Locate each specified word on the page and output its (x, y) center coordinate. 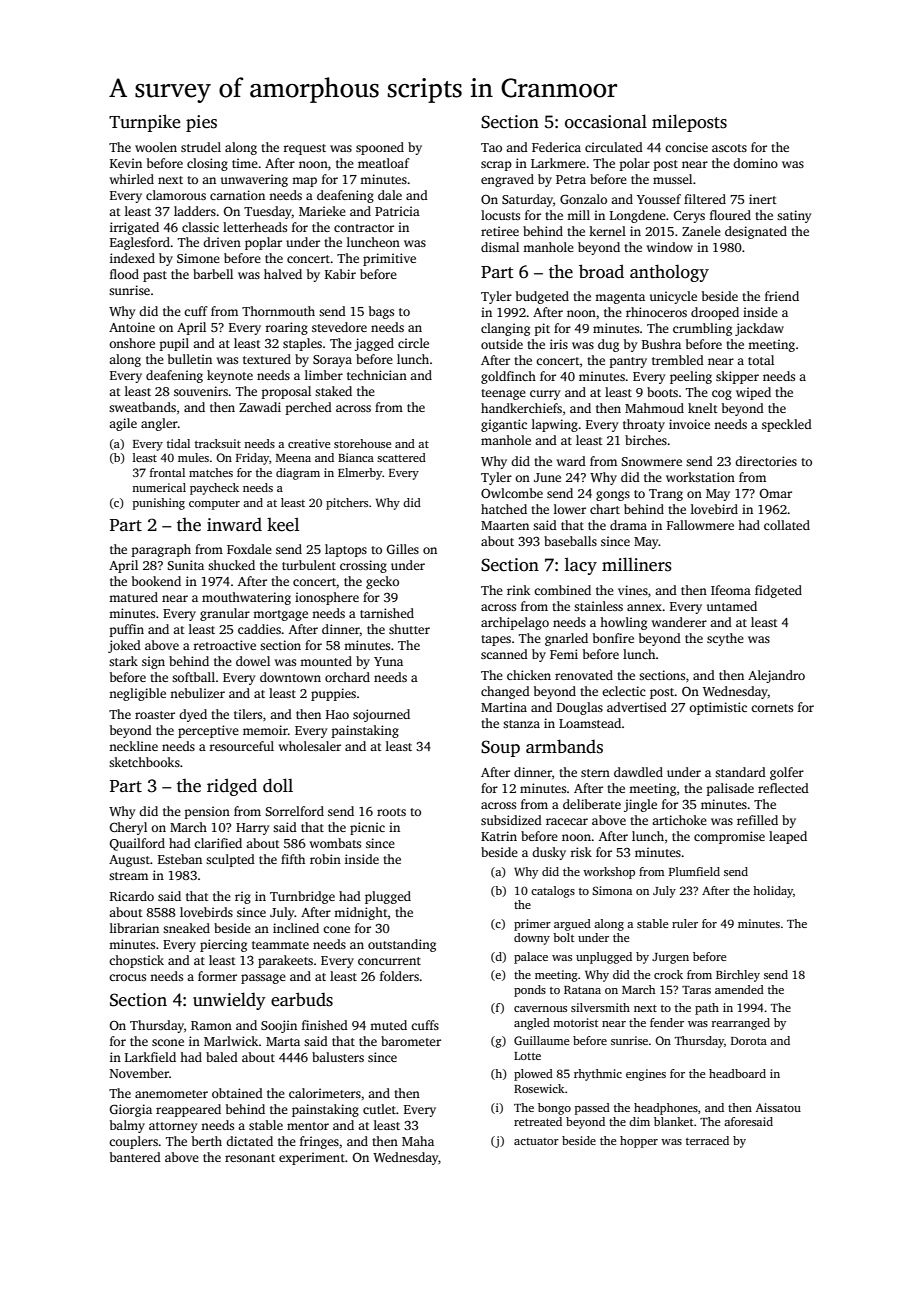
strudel (201, 147)
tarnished (387, 613)
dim (639, 1121)
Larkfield (150, 1057)
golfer (787, 773)
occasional (606, 121)
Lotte (527, 1056)
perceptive (208, 731)
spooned (380, 148)
